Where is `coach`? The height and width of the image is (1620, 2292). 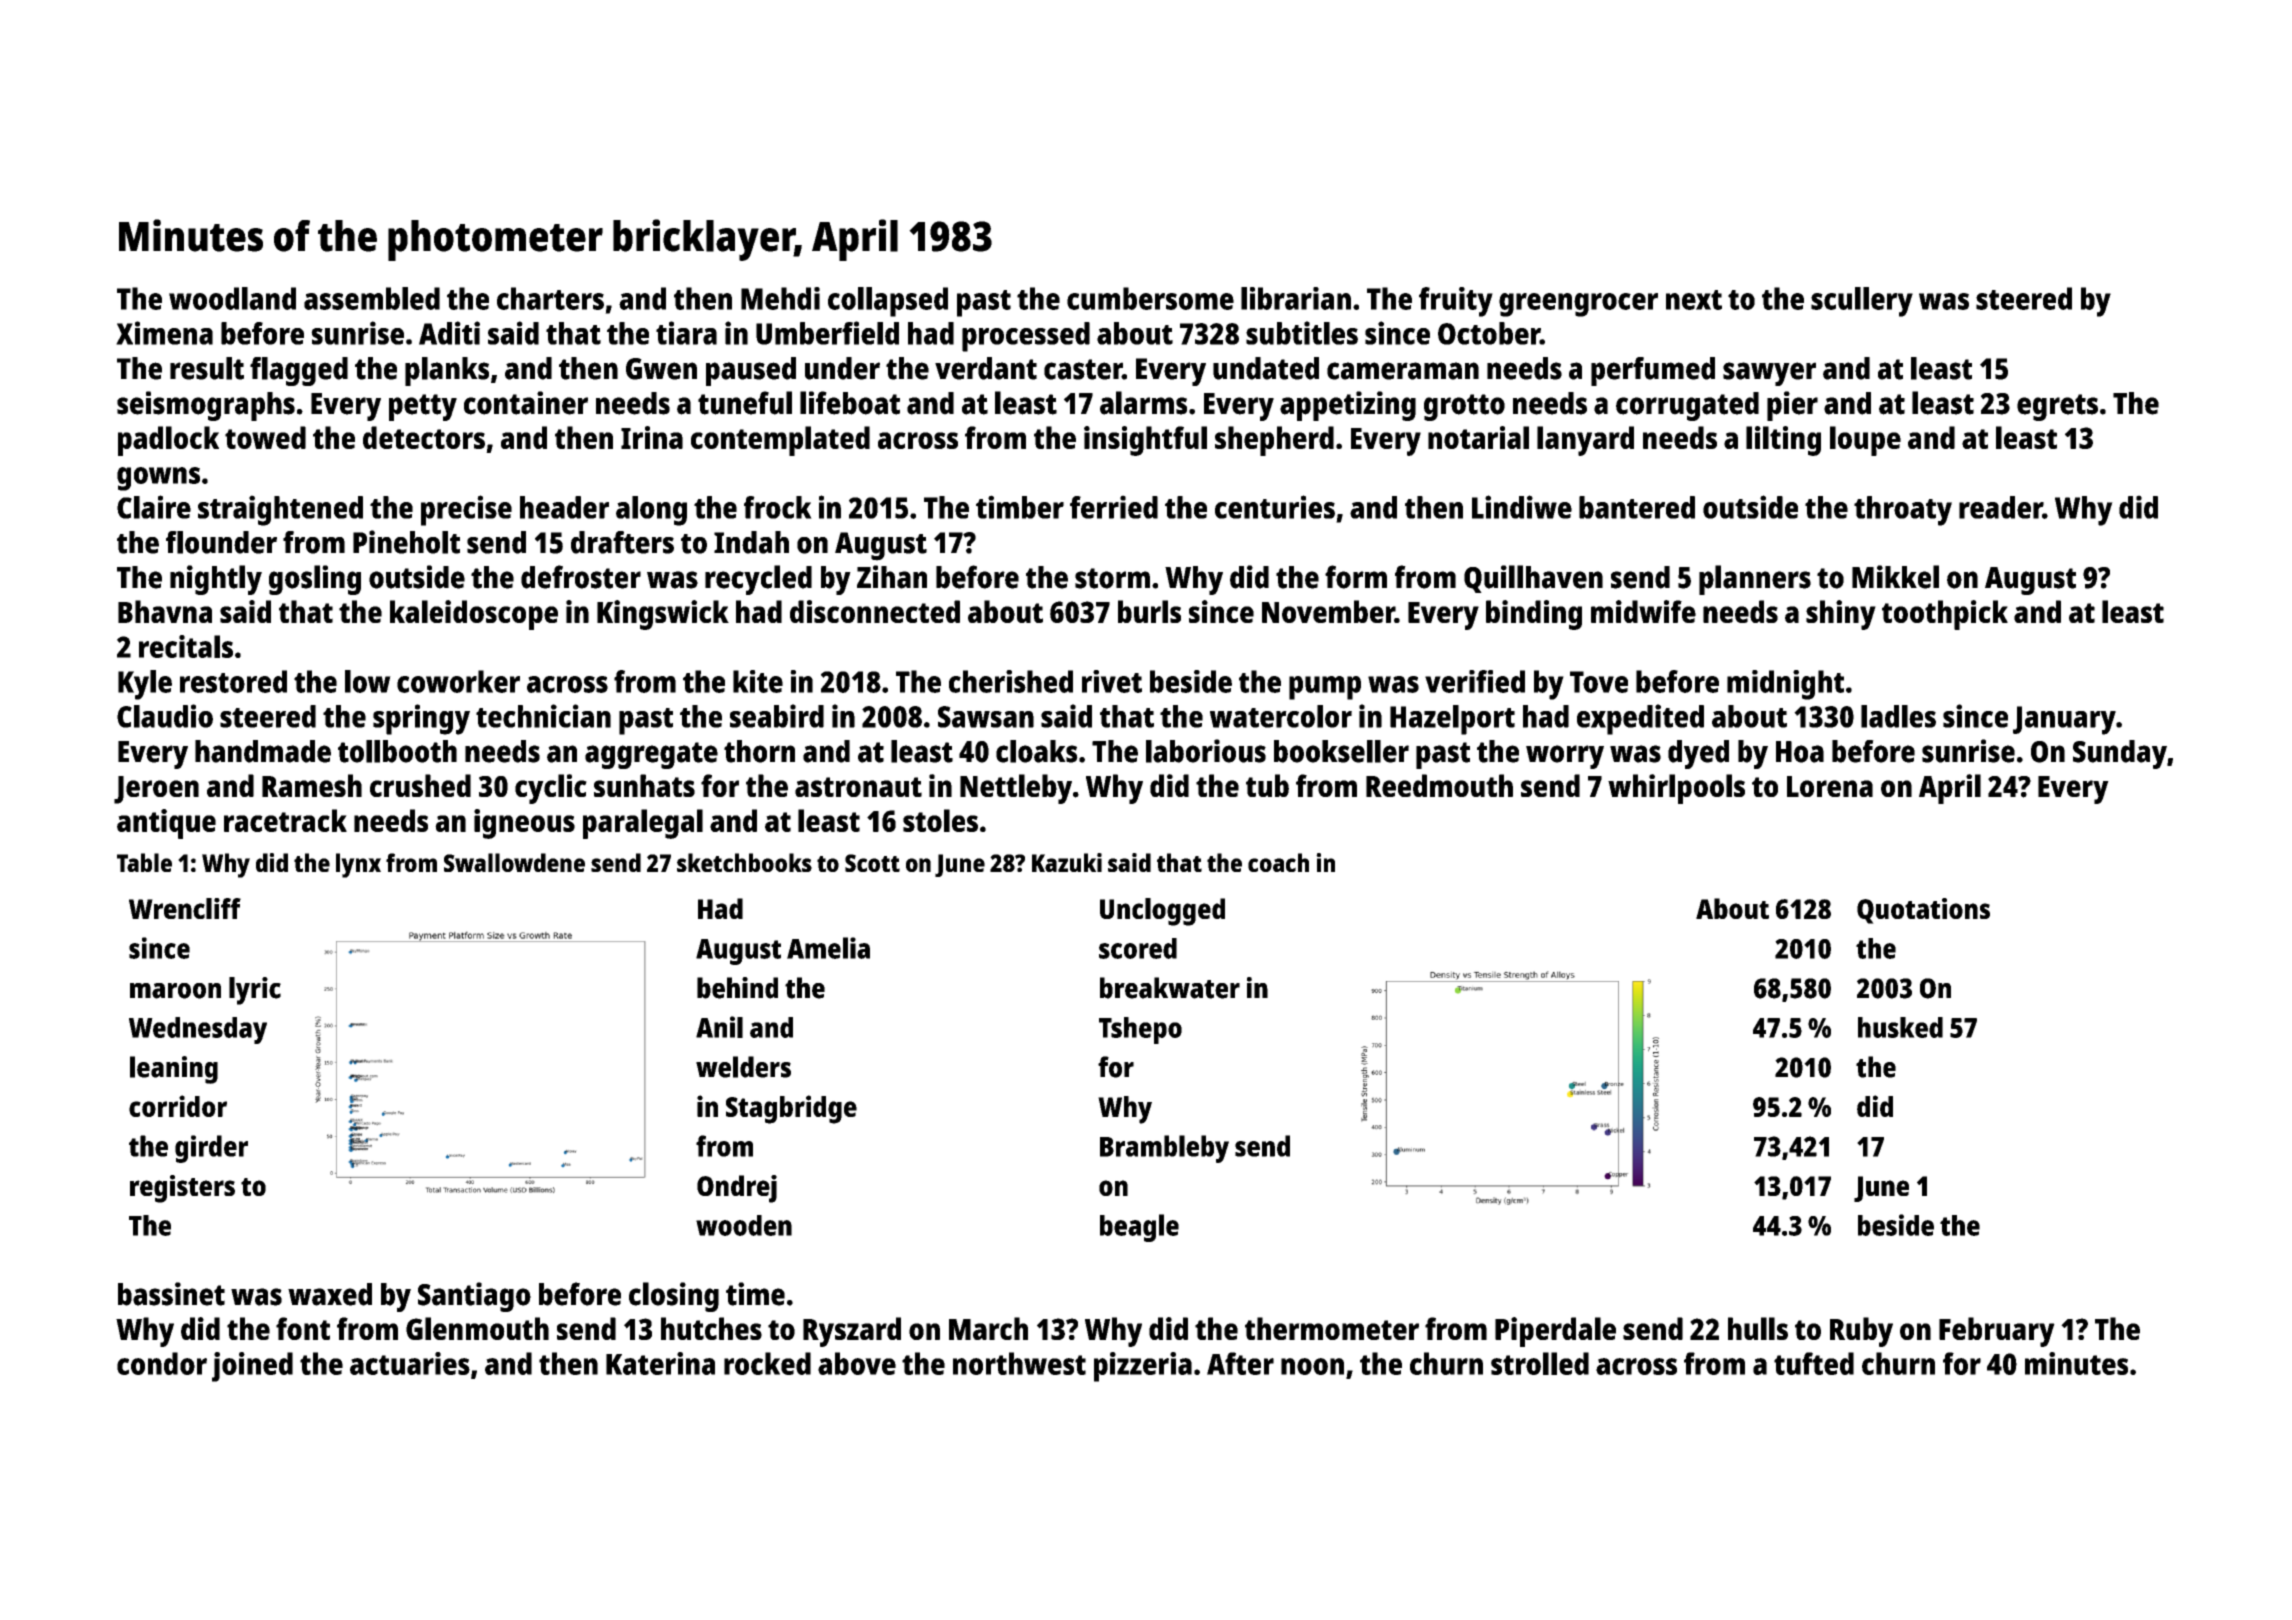 coach is located at coordinates (1278, 862).
